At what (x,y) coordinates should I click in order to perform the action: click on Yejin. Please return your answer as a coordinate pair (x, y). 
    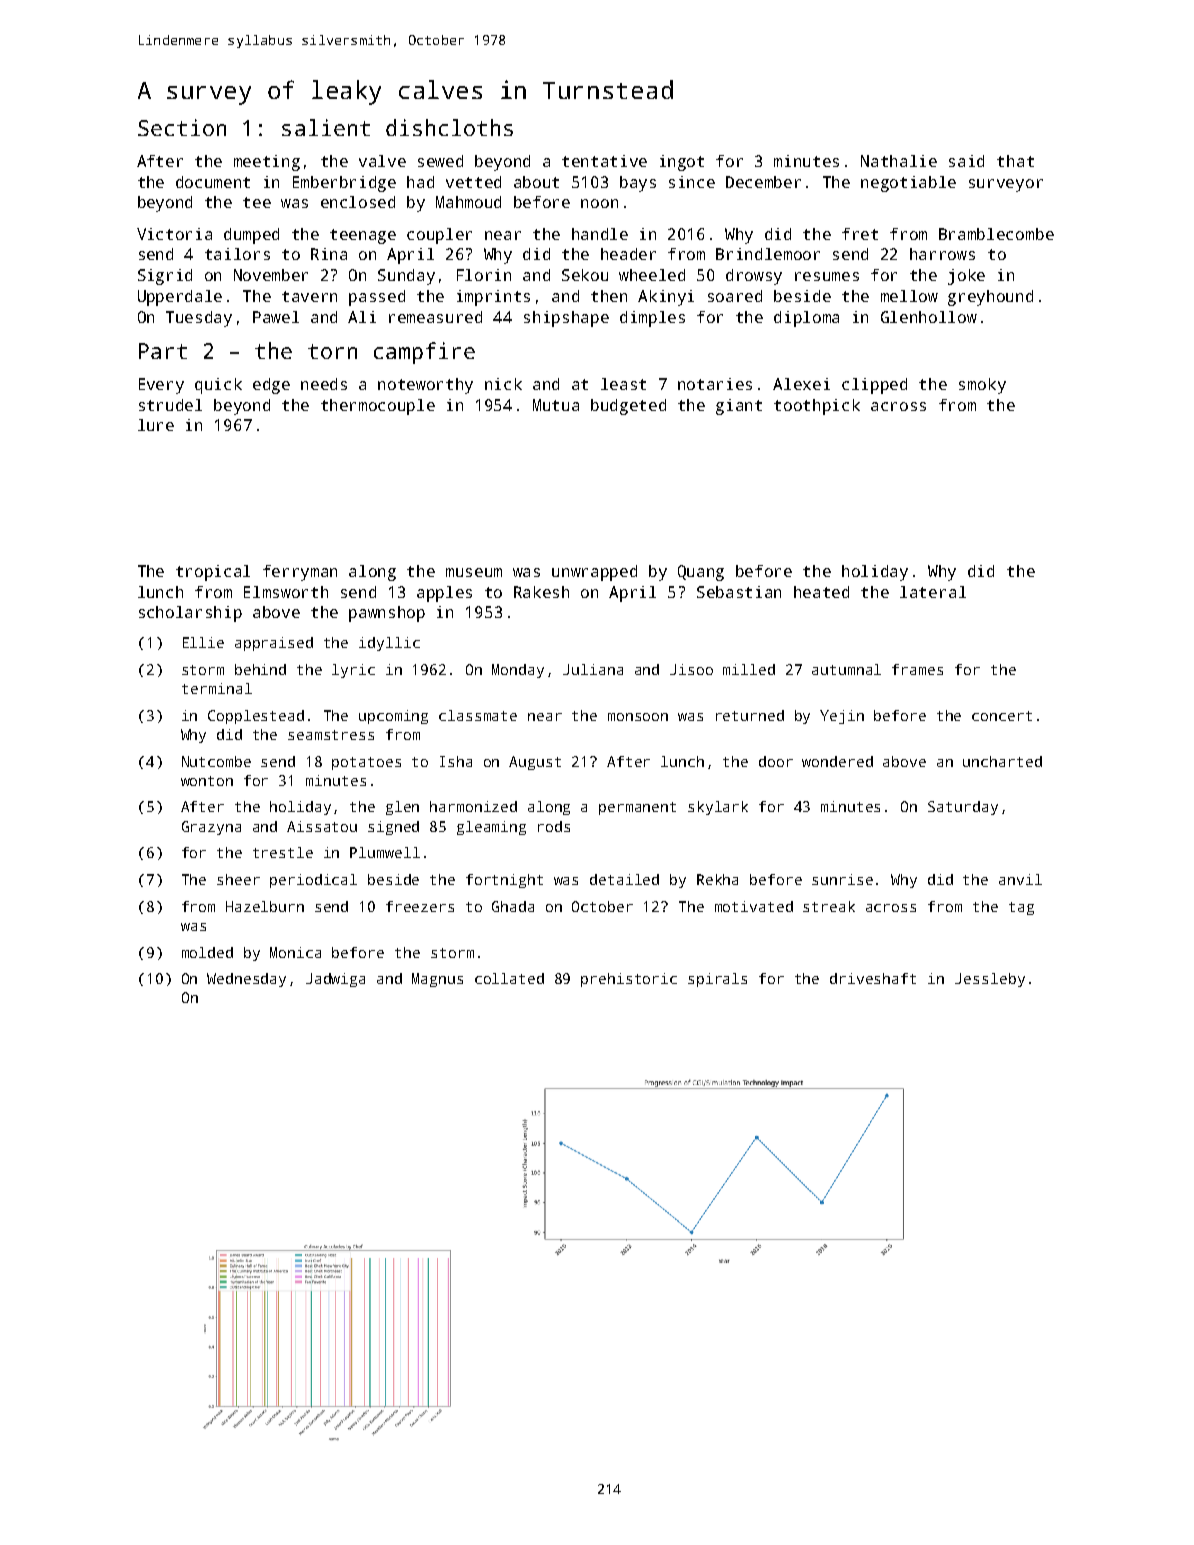
    Looking at the image, I should click on (842, 717).
